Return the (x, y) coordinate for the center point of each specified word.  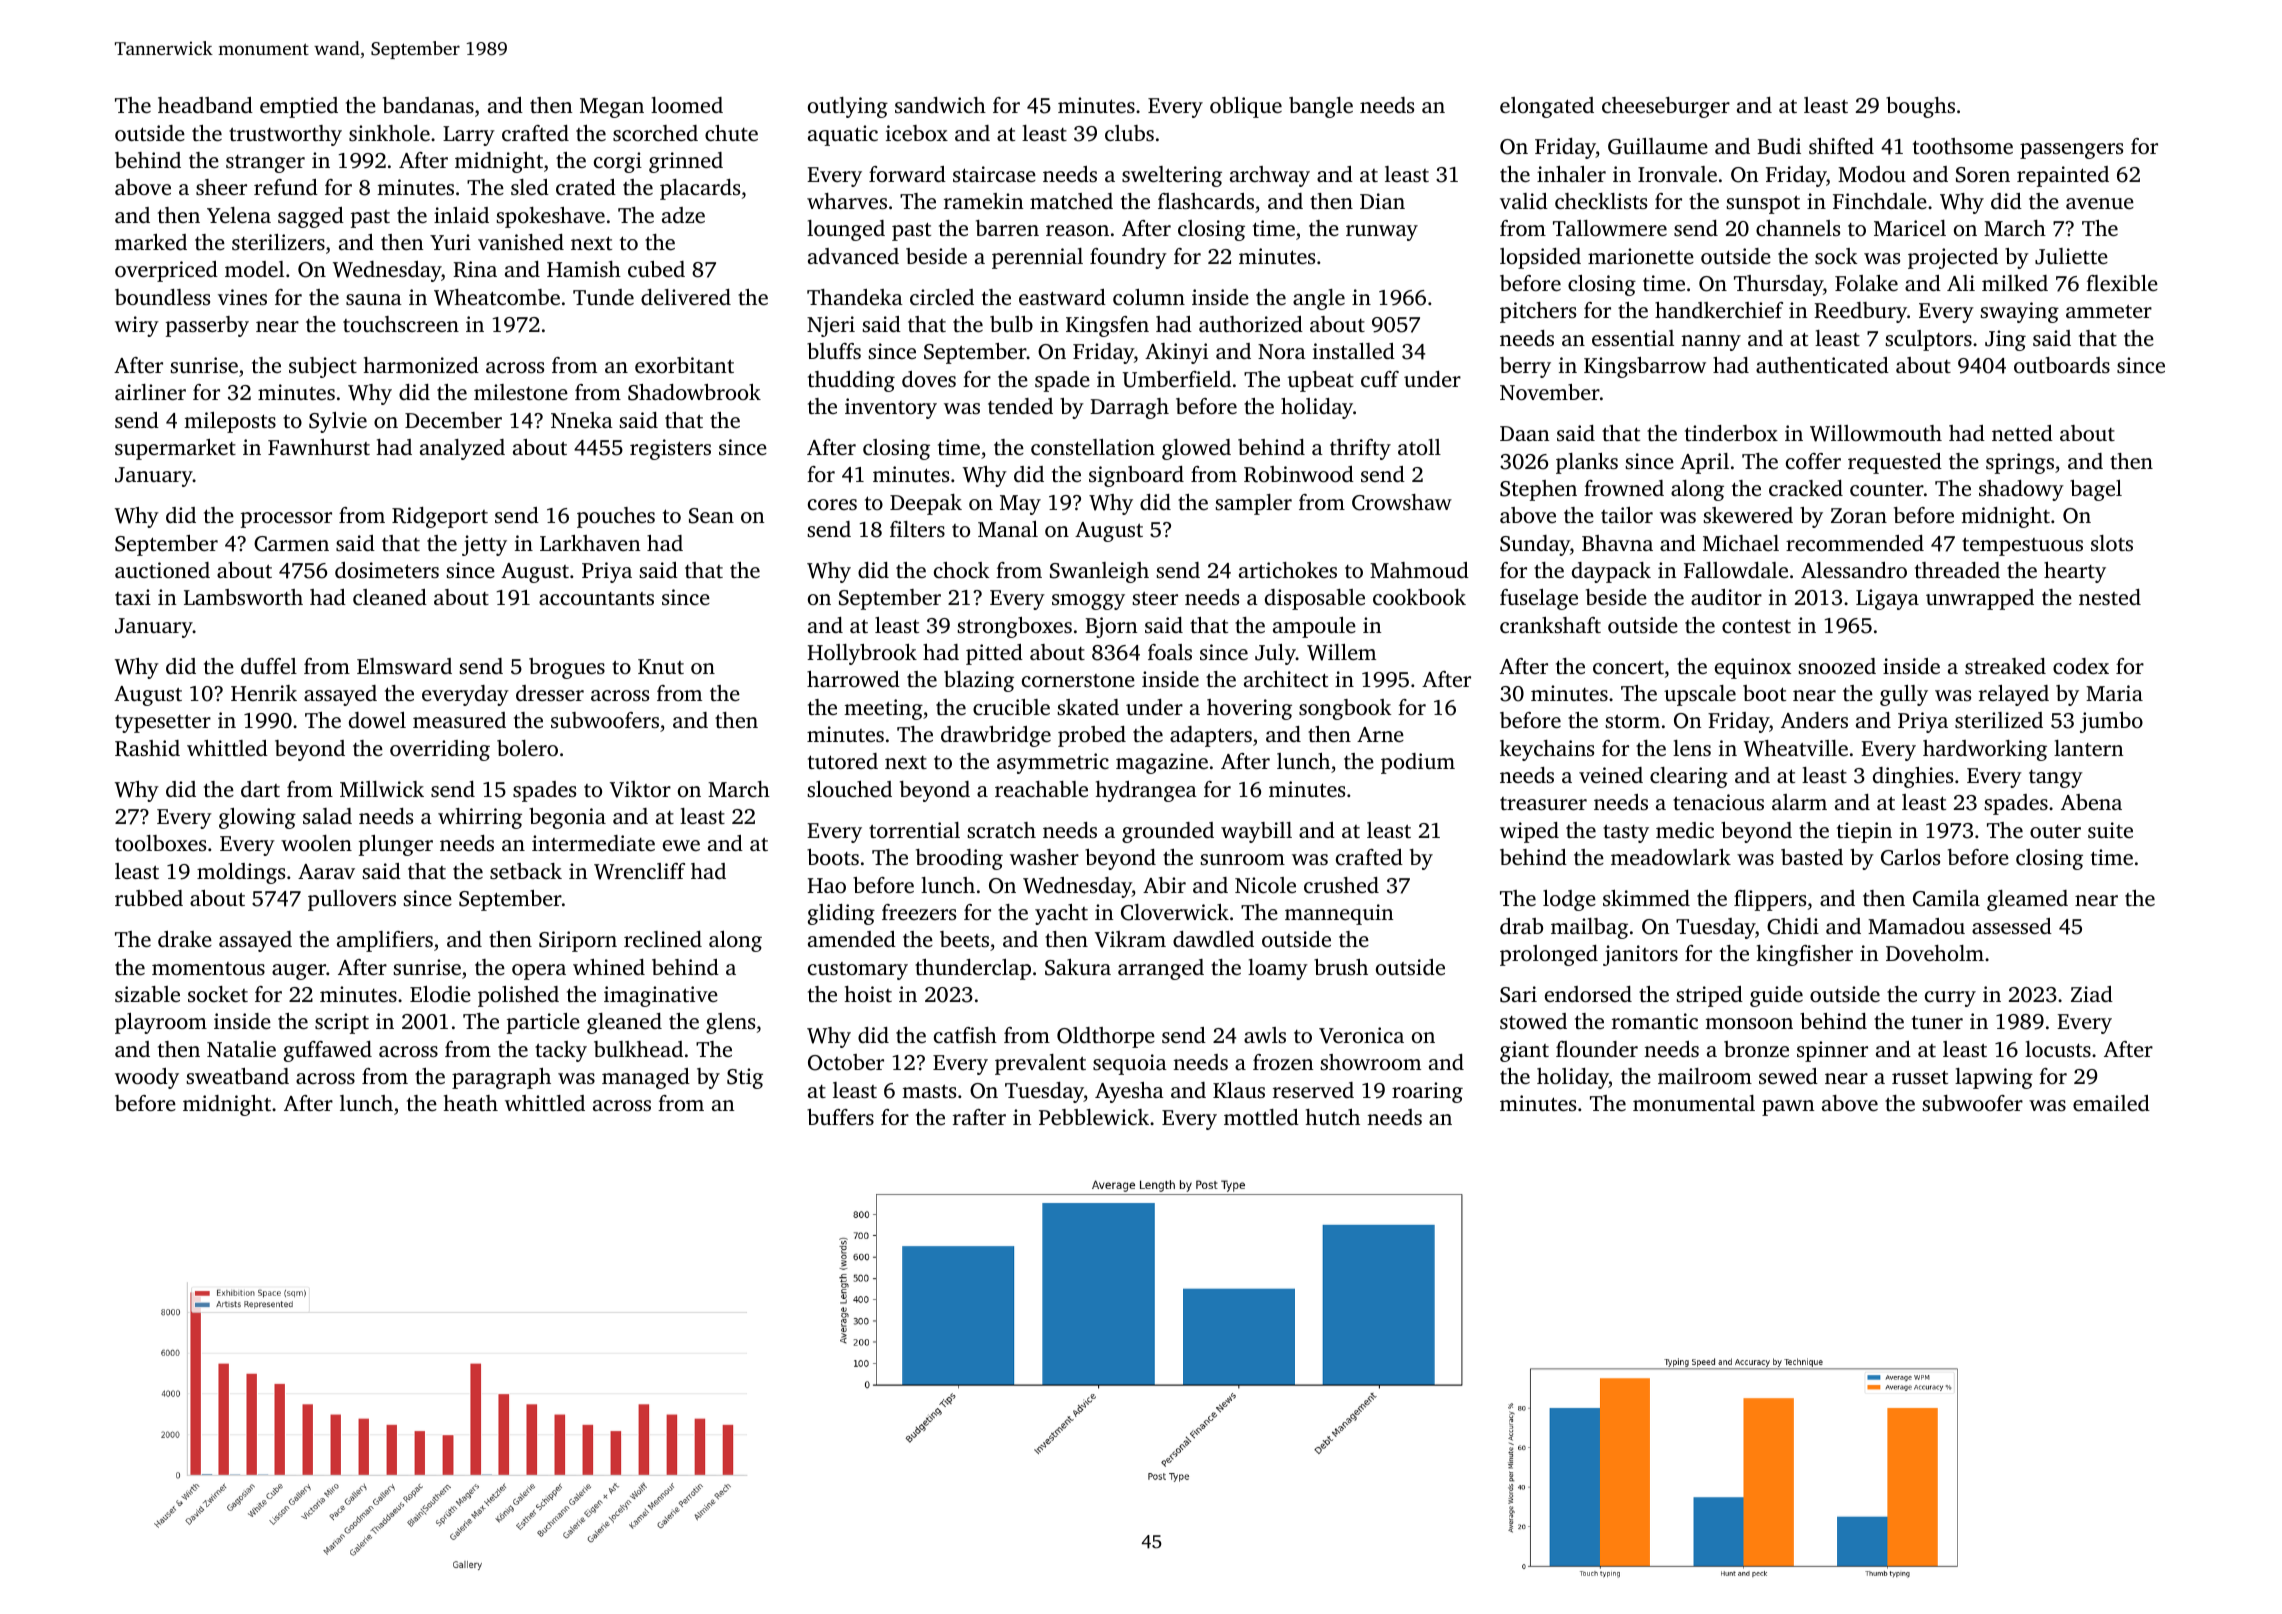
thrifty (1360, 449)
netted (2022, 433)
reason (1077, 230)
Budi (1779, 146)
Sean (711, 516)
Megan (612, 108)
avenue (2100, 203)
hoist (868, 994)
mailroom (1705, 1076)
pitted (994, 654)
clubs (1129, 133)
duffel (269, 666)
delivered (686, 297)
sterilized (1999, 720)
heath (471, 1103)
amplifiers (385, 941)
